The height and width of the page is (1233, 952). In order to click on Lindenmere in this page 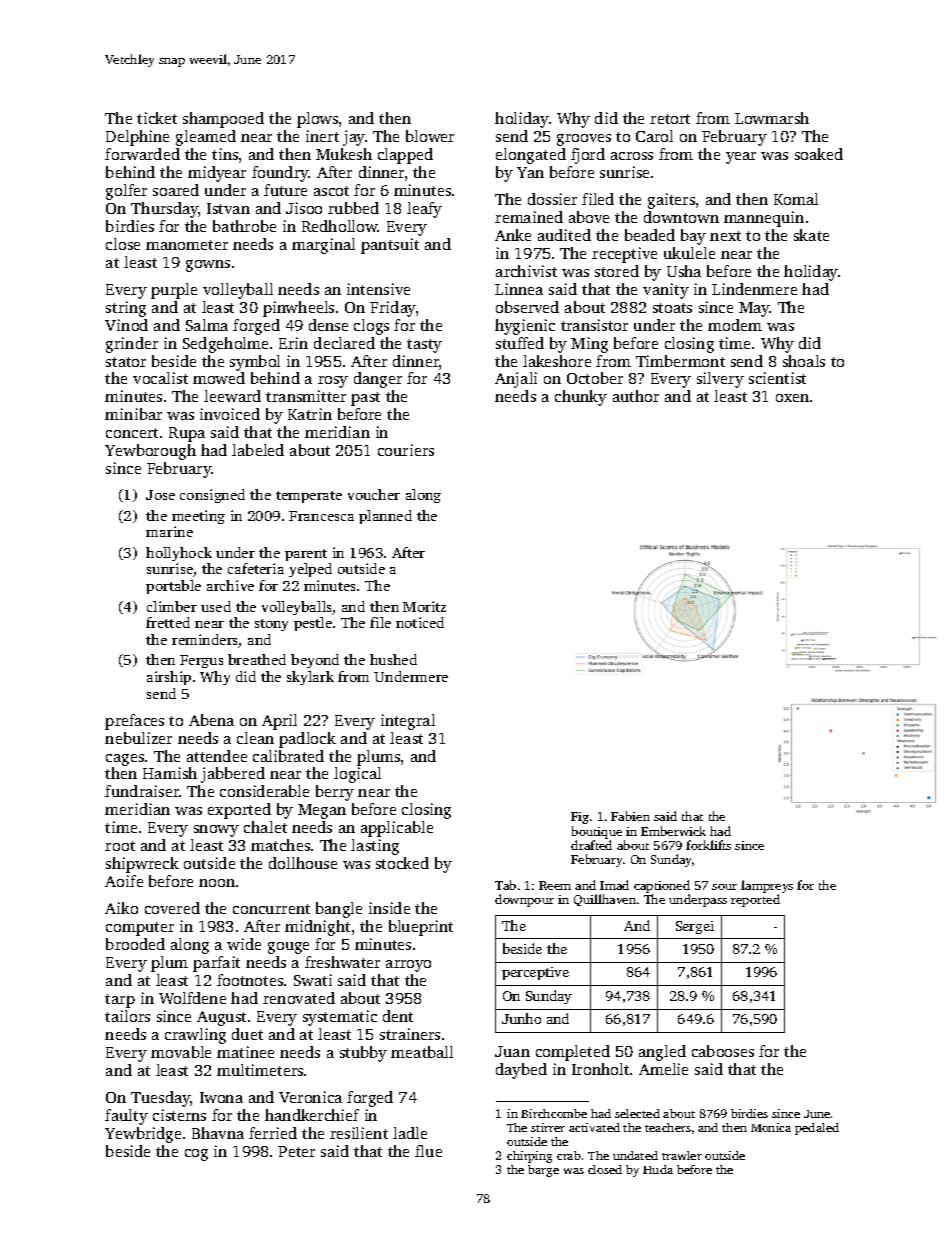, I will do `click(754, 289)`.
